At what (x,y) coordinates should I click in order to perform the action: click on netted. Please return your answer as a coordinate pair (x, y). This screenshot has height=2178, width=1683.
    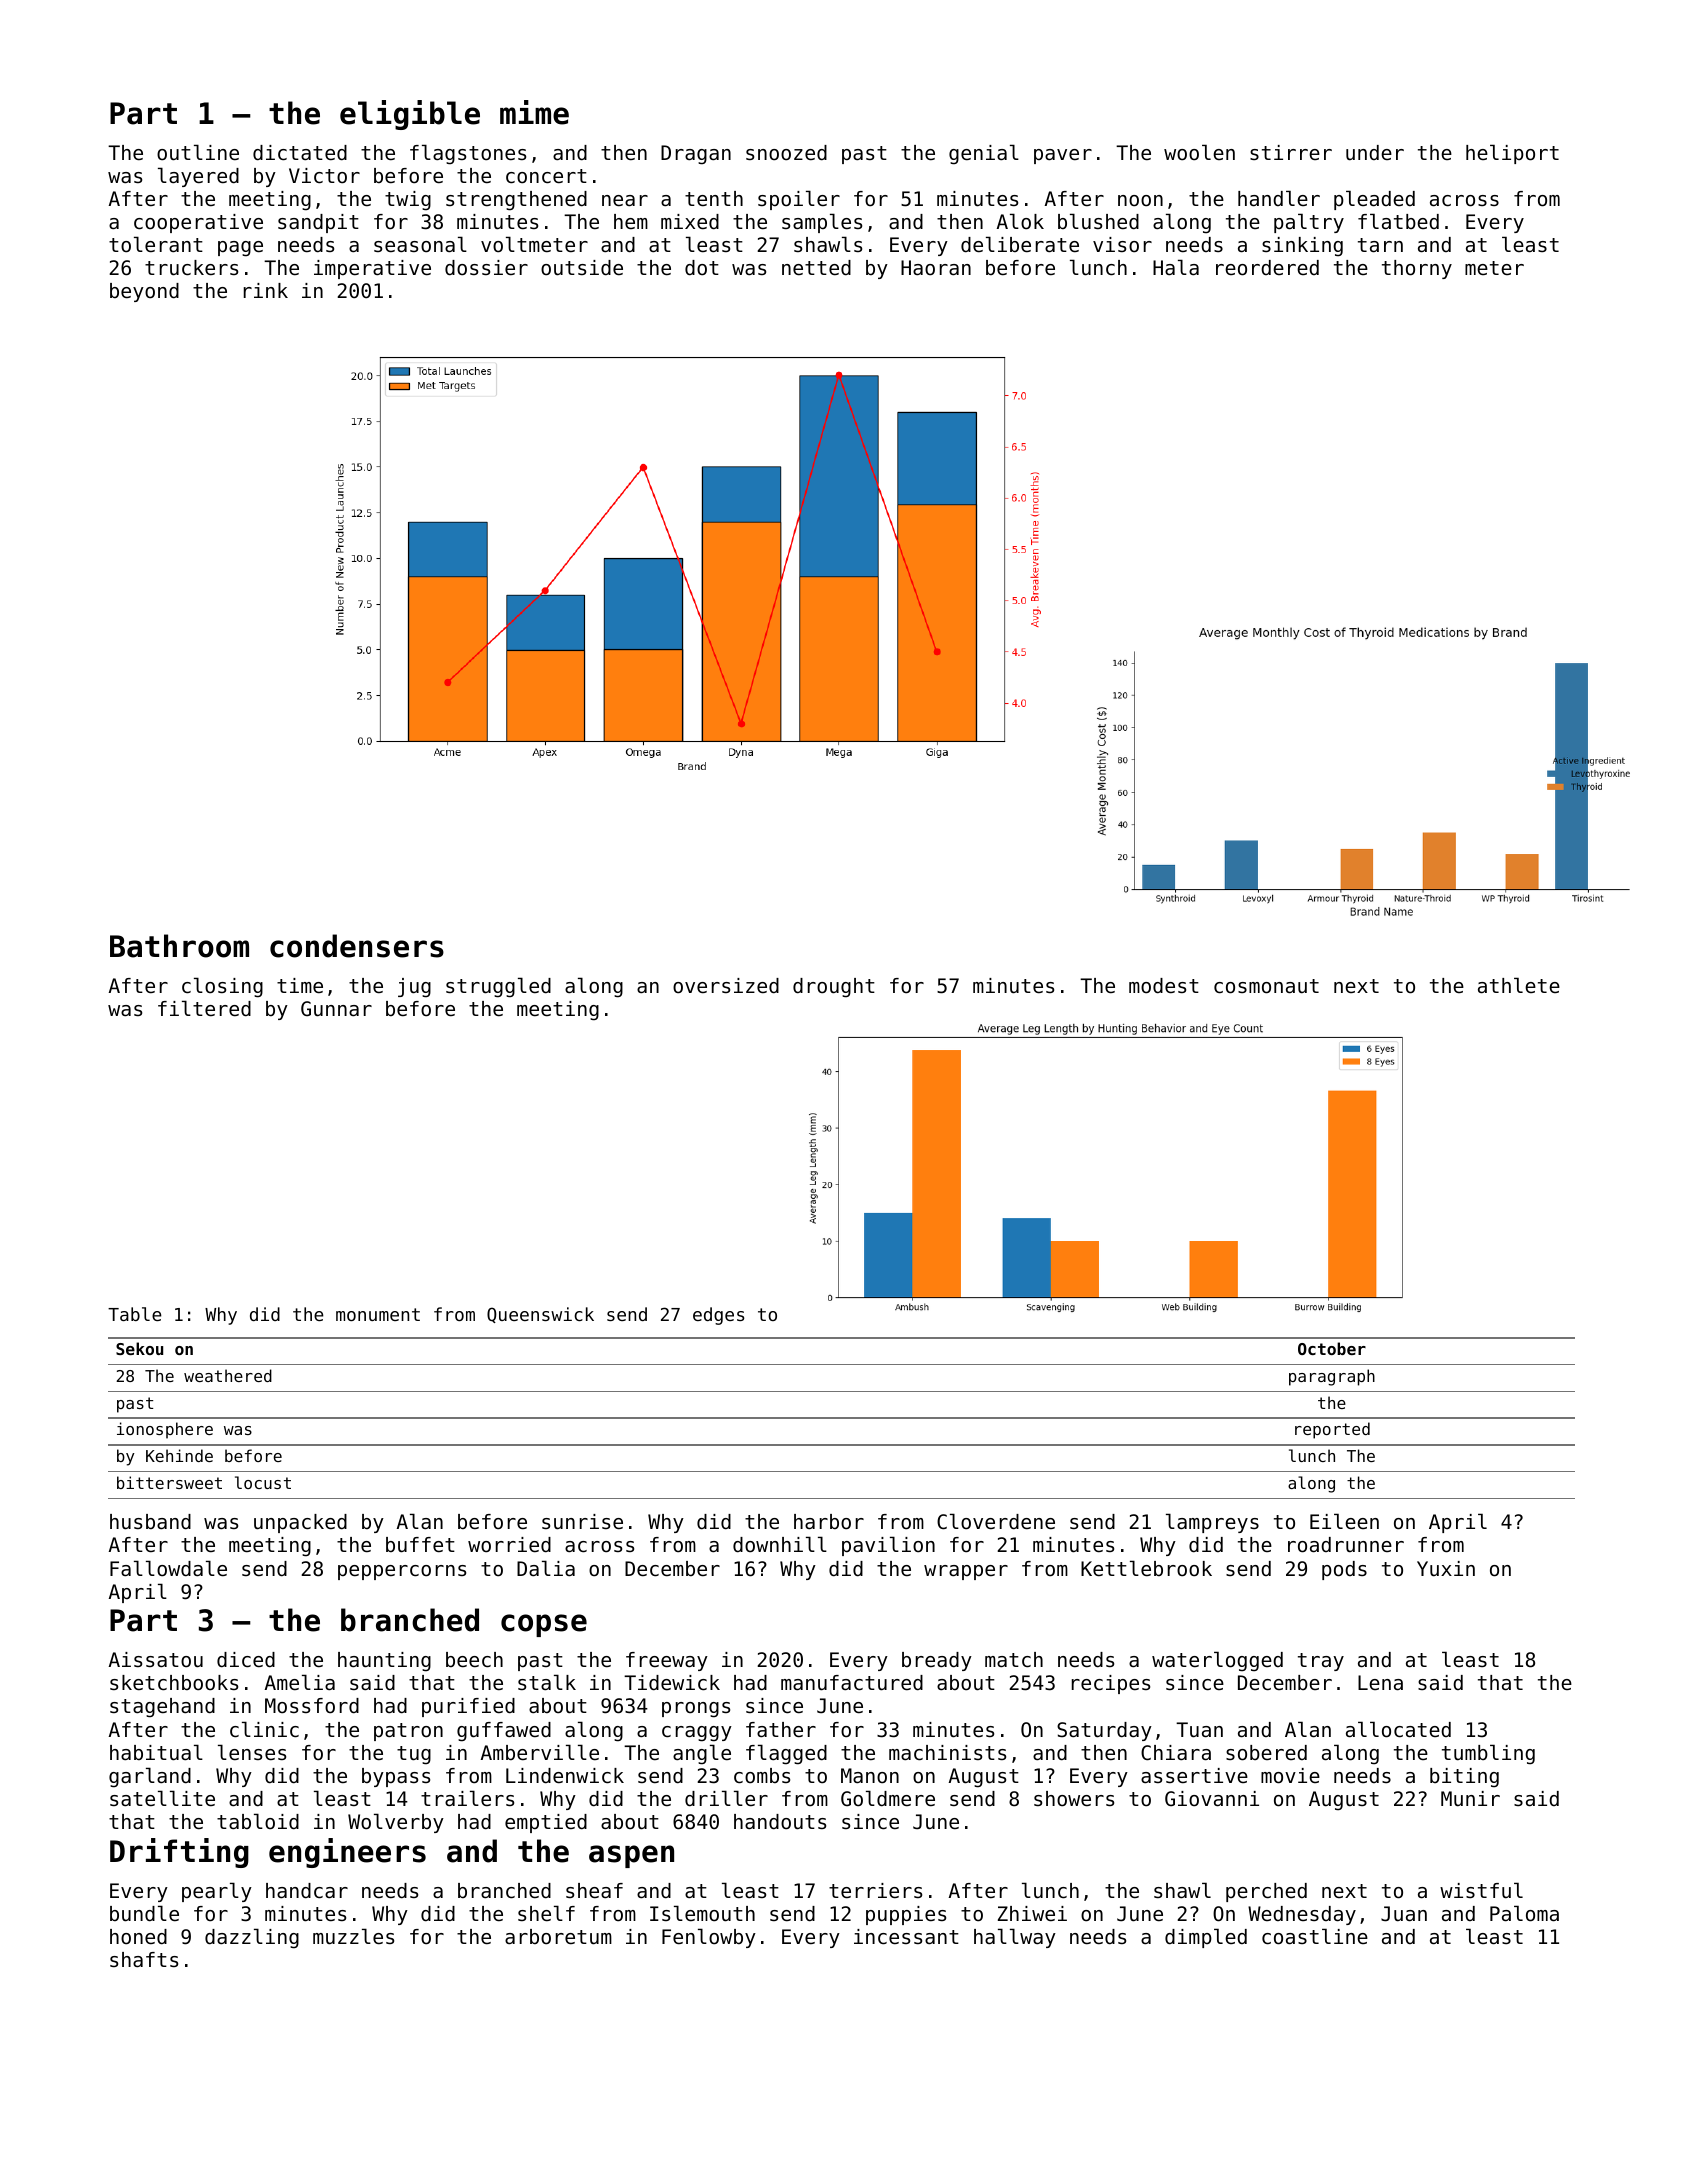
    Looking at the image, I should click on (816, 268).
